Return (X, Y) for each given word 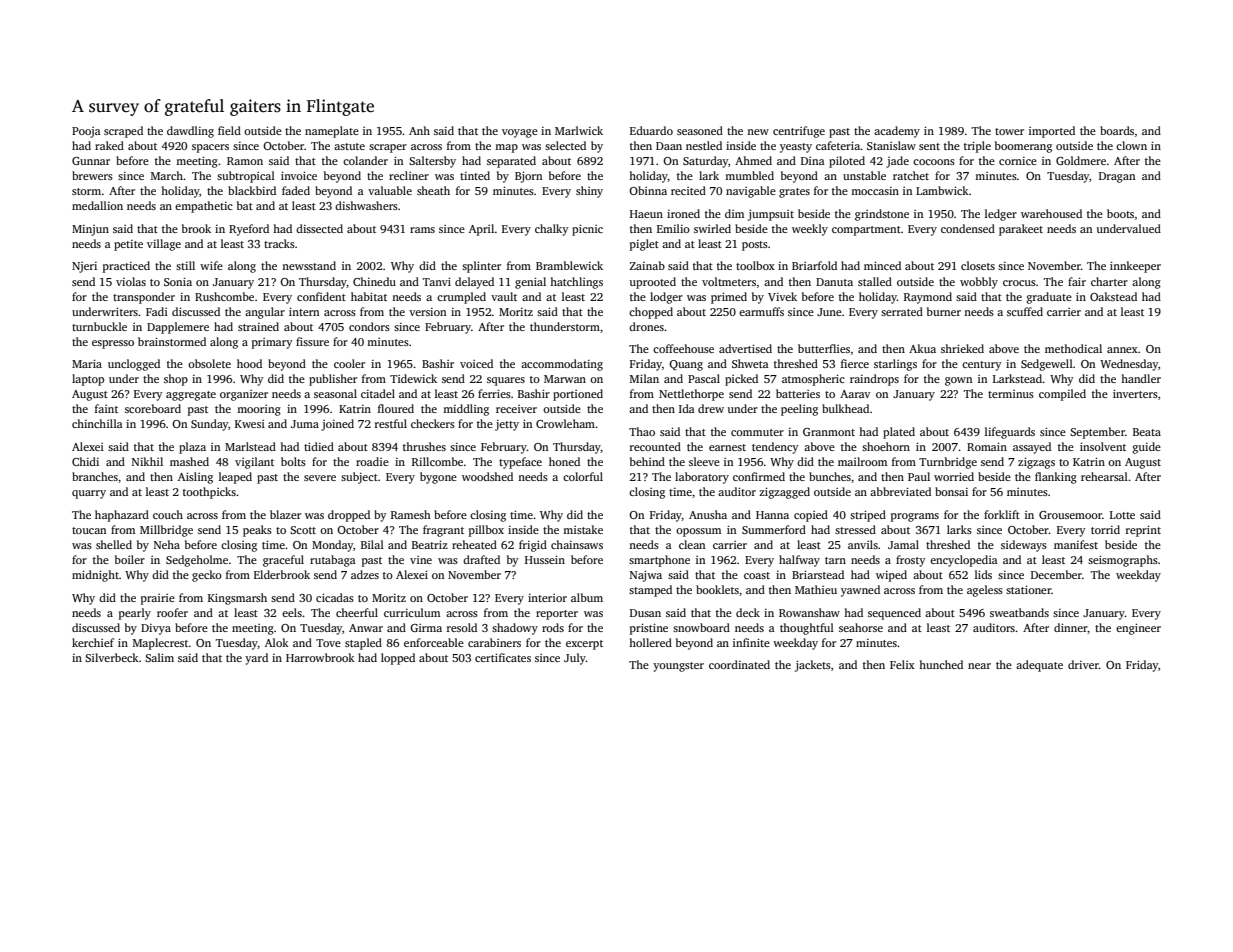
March (167, 175)
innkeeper (1135, 267)
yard (256, 659)
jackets (813, 666)
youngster (678, 667)
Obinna (648, 190)
